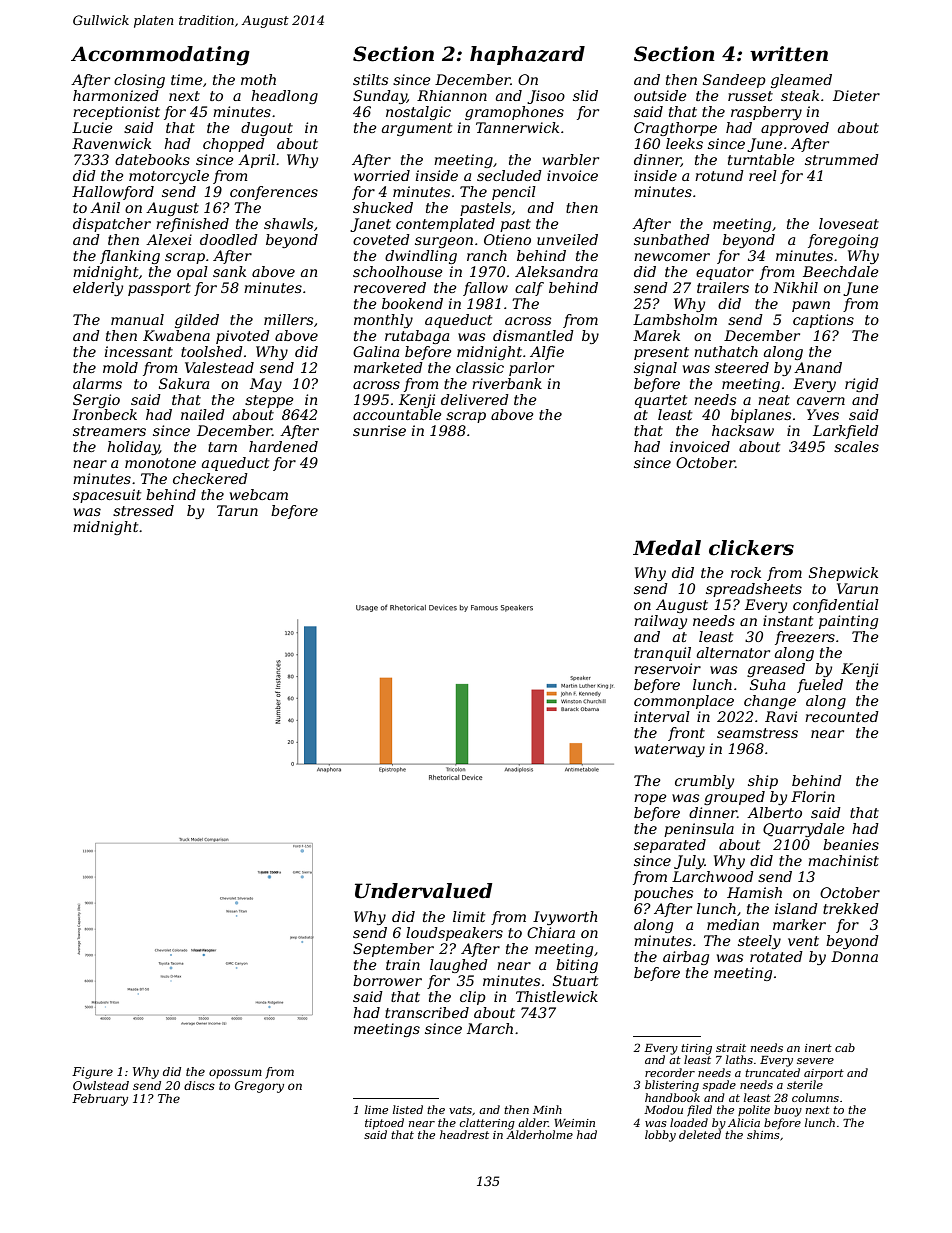 The height and width of the screenshot is (1233, 952). I want to click on Figure, so click(92, 1073).
